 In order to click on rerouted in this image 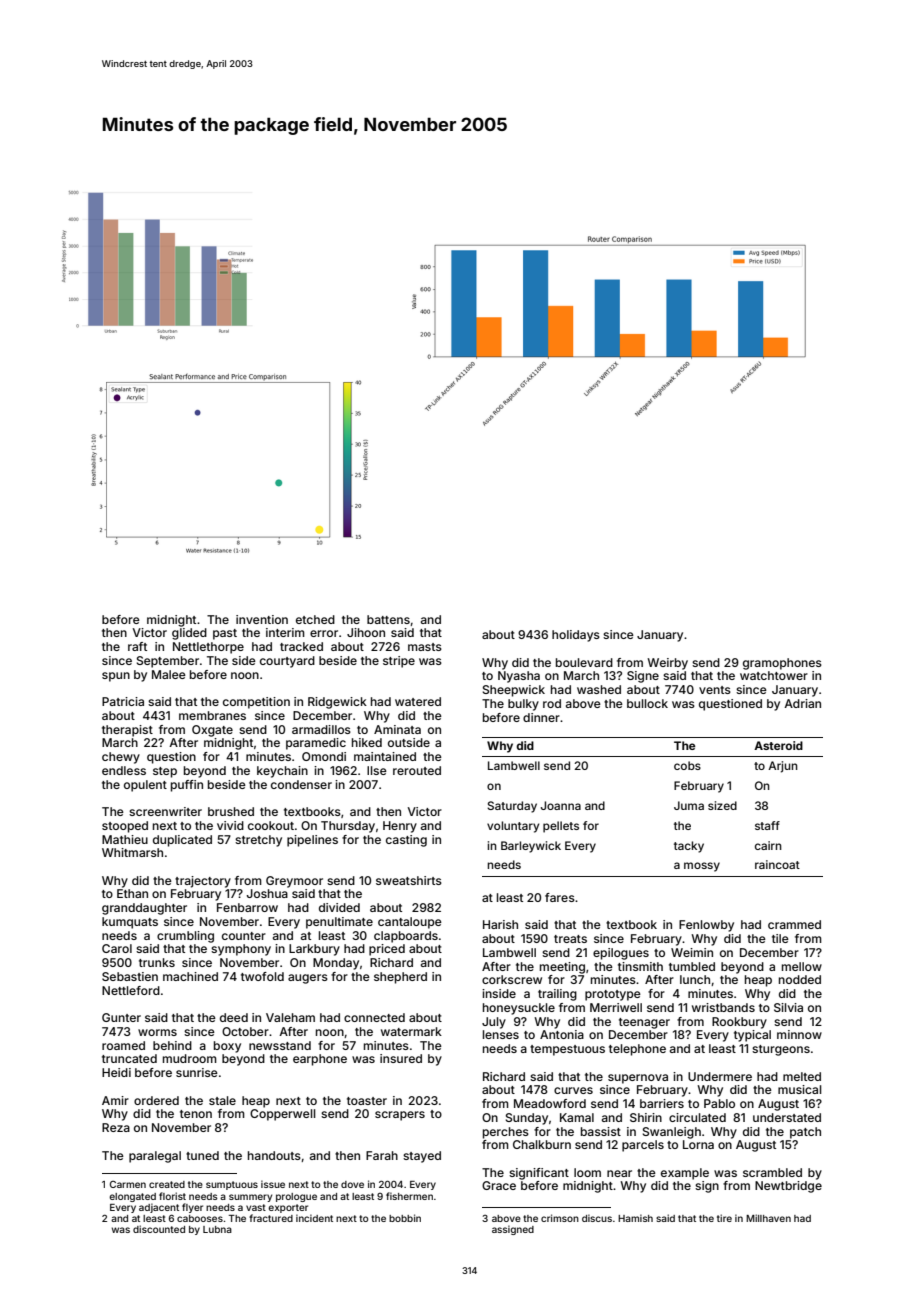, I will do `click(417, 770)`.
